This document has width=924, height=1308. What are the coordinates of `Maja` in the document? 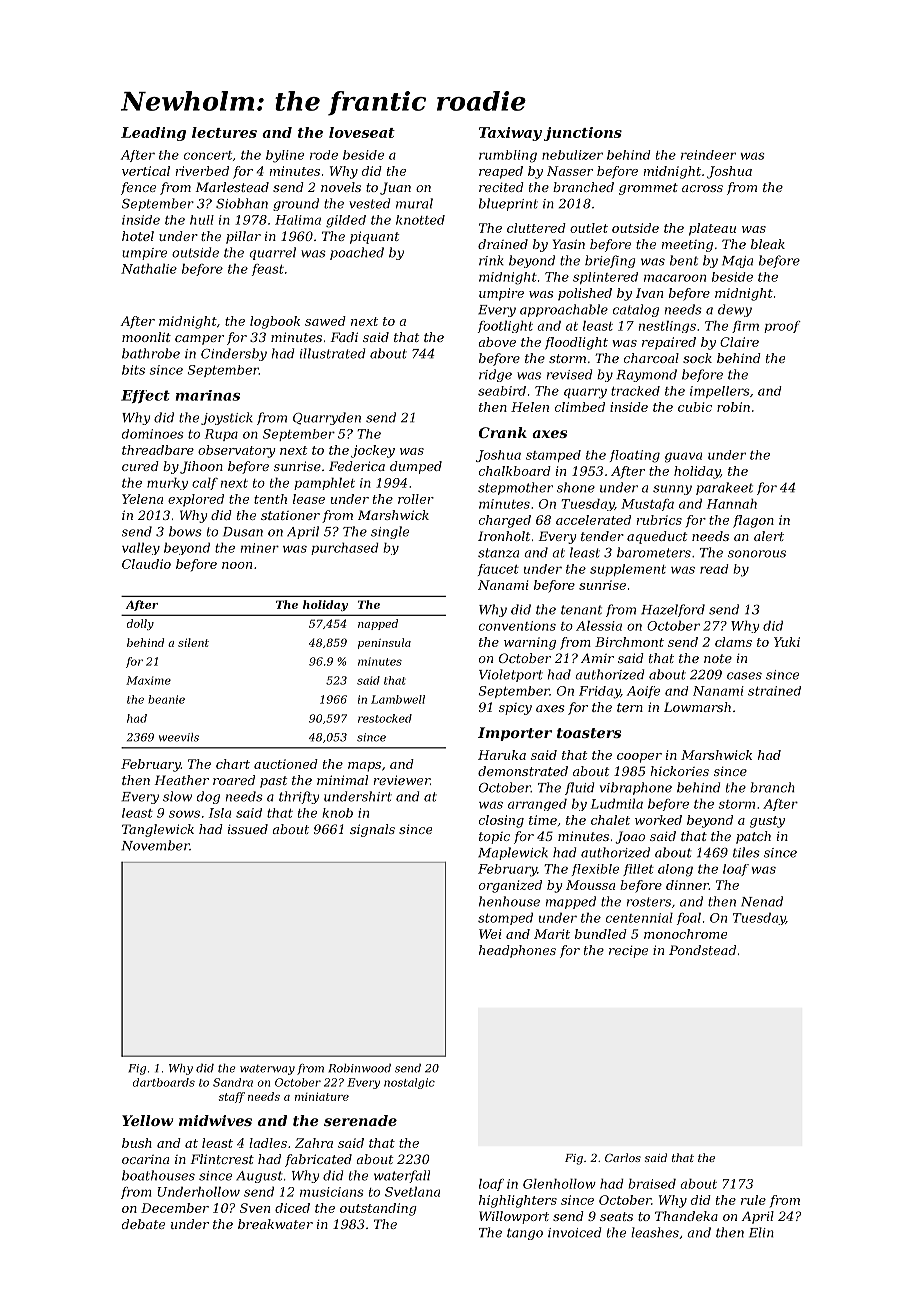 It's located at (737, 262).
